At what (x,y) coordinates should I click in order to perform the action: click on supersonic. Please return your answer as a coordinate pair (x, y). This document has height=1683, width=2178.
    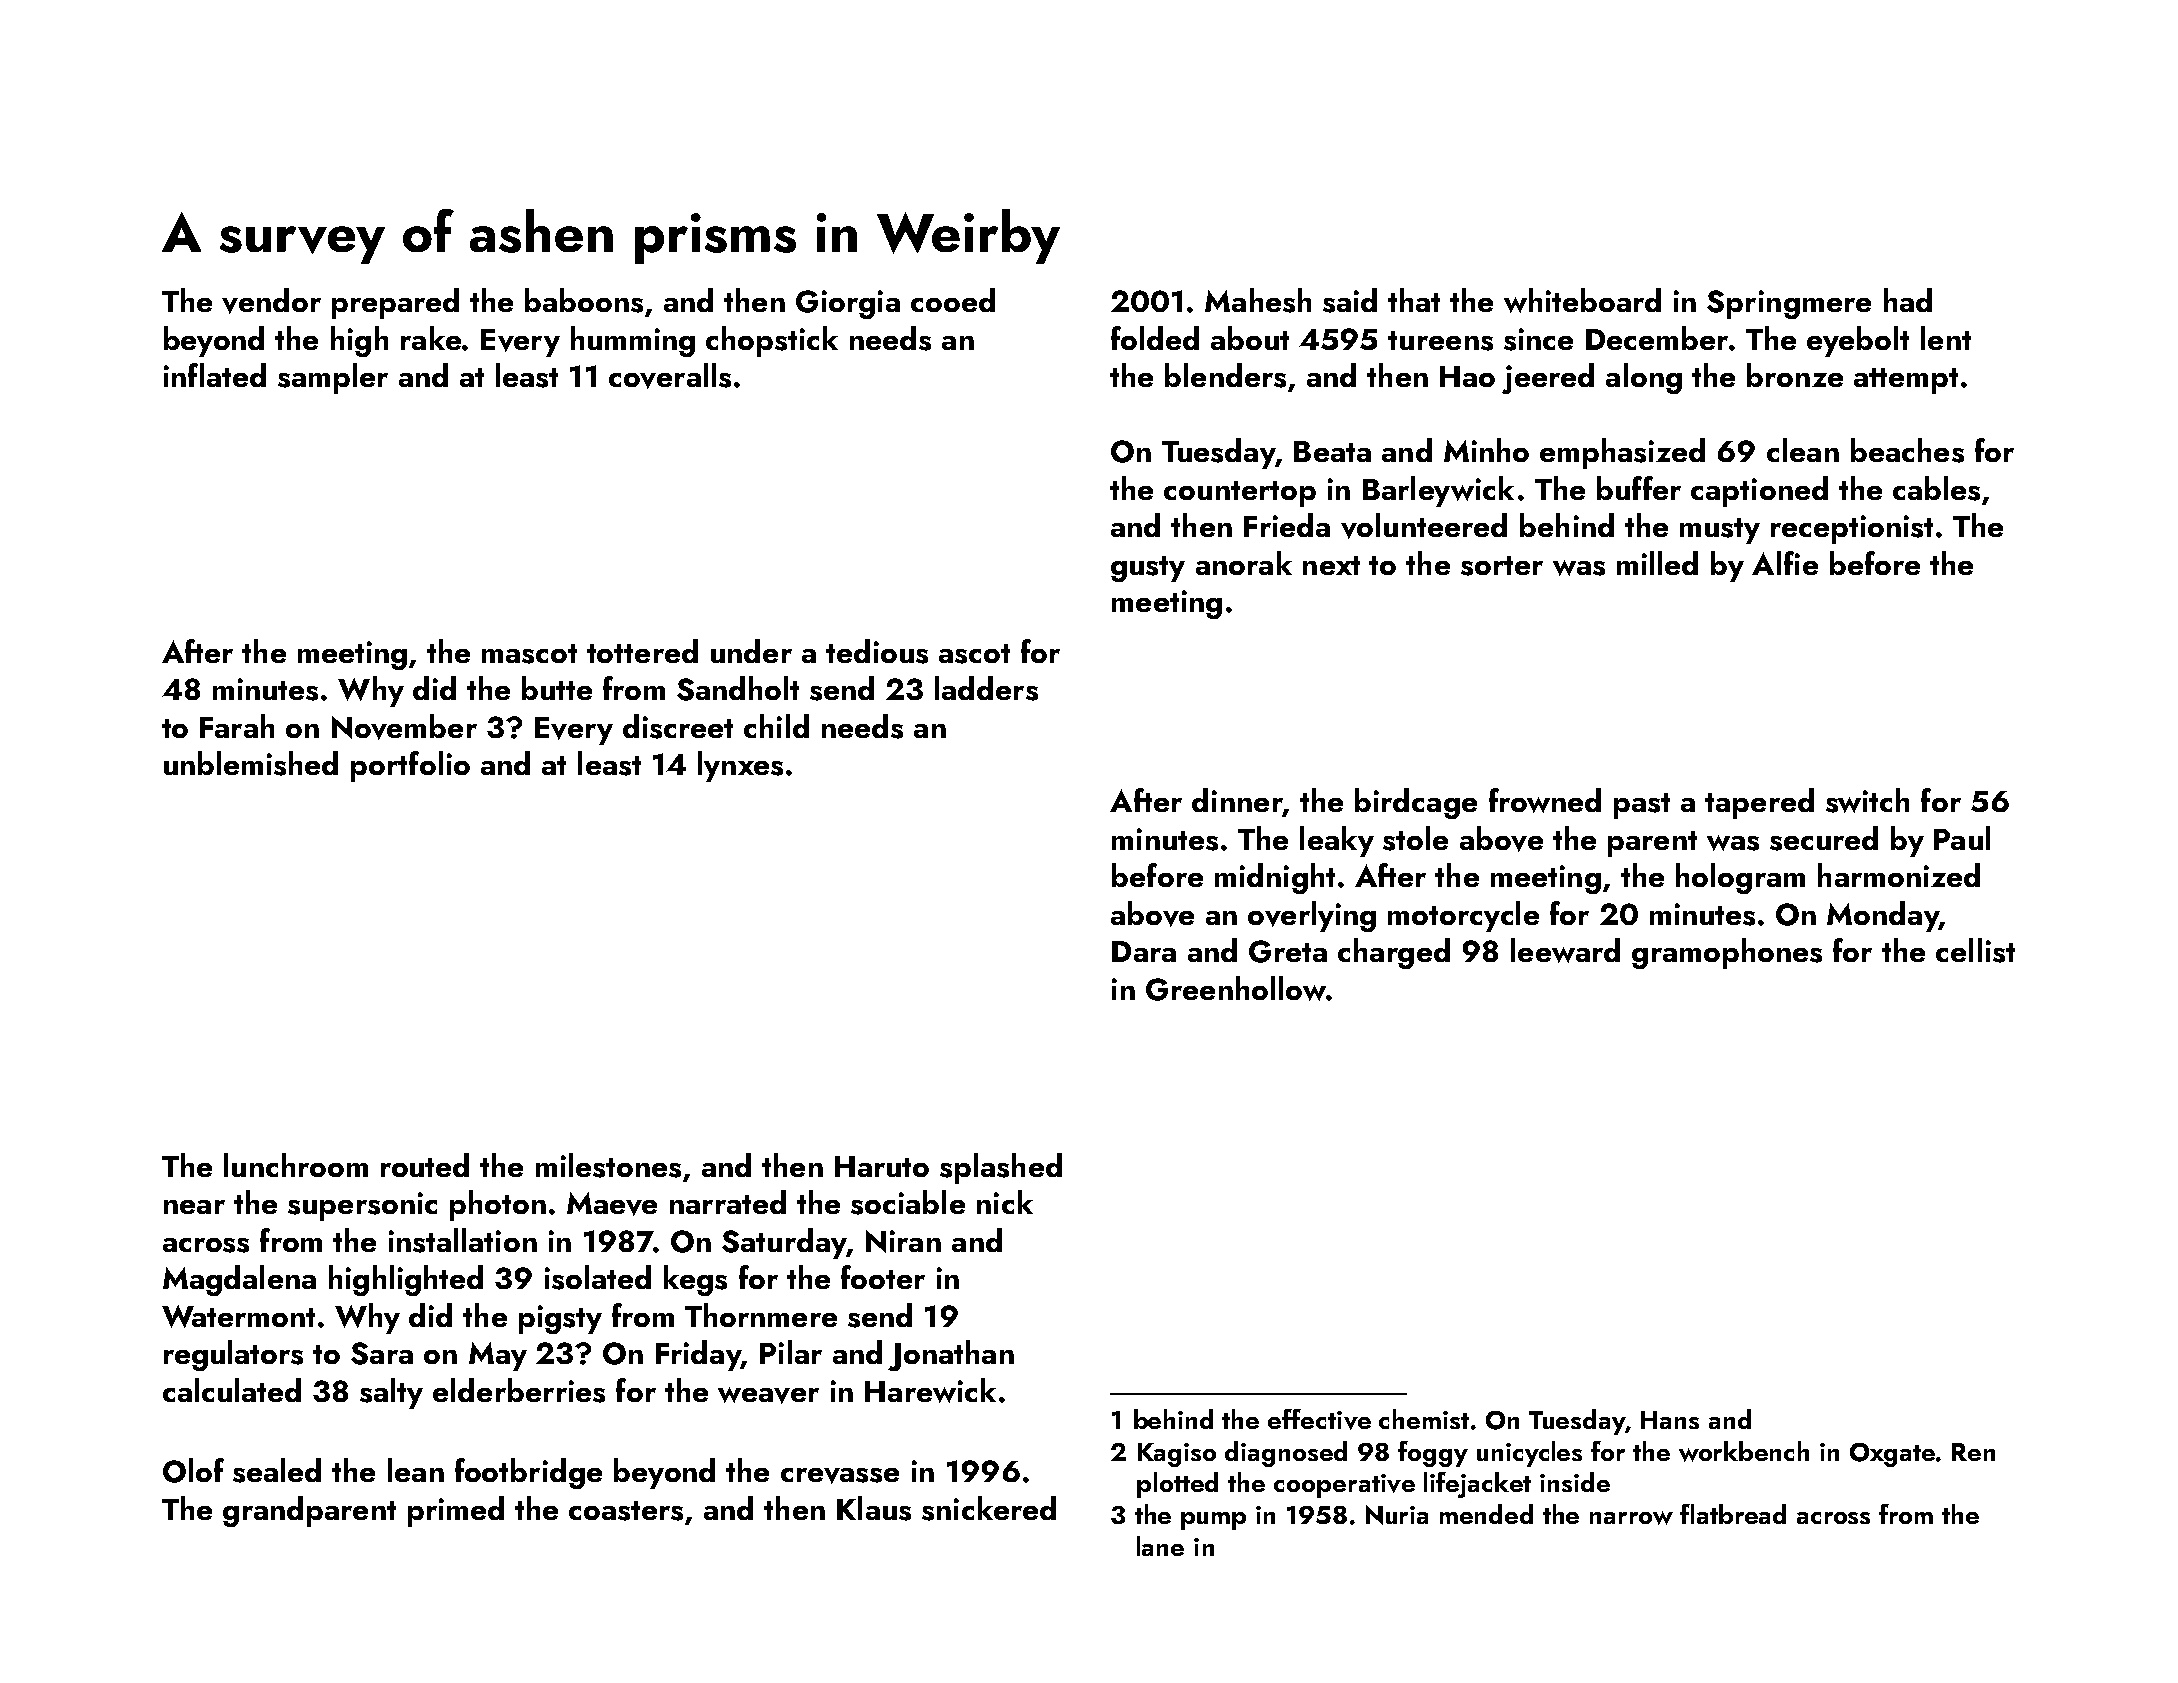
    Looking at the image, I should click on (362, 1206).
